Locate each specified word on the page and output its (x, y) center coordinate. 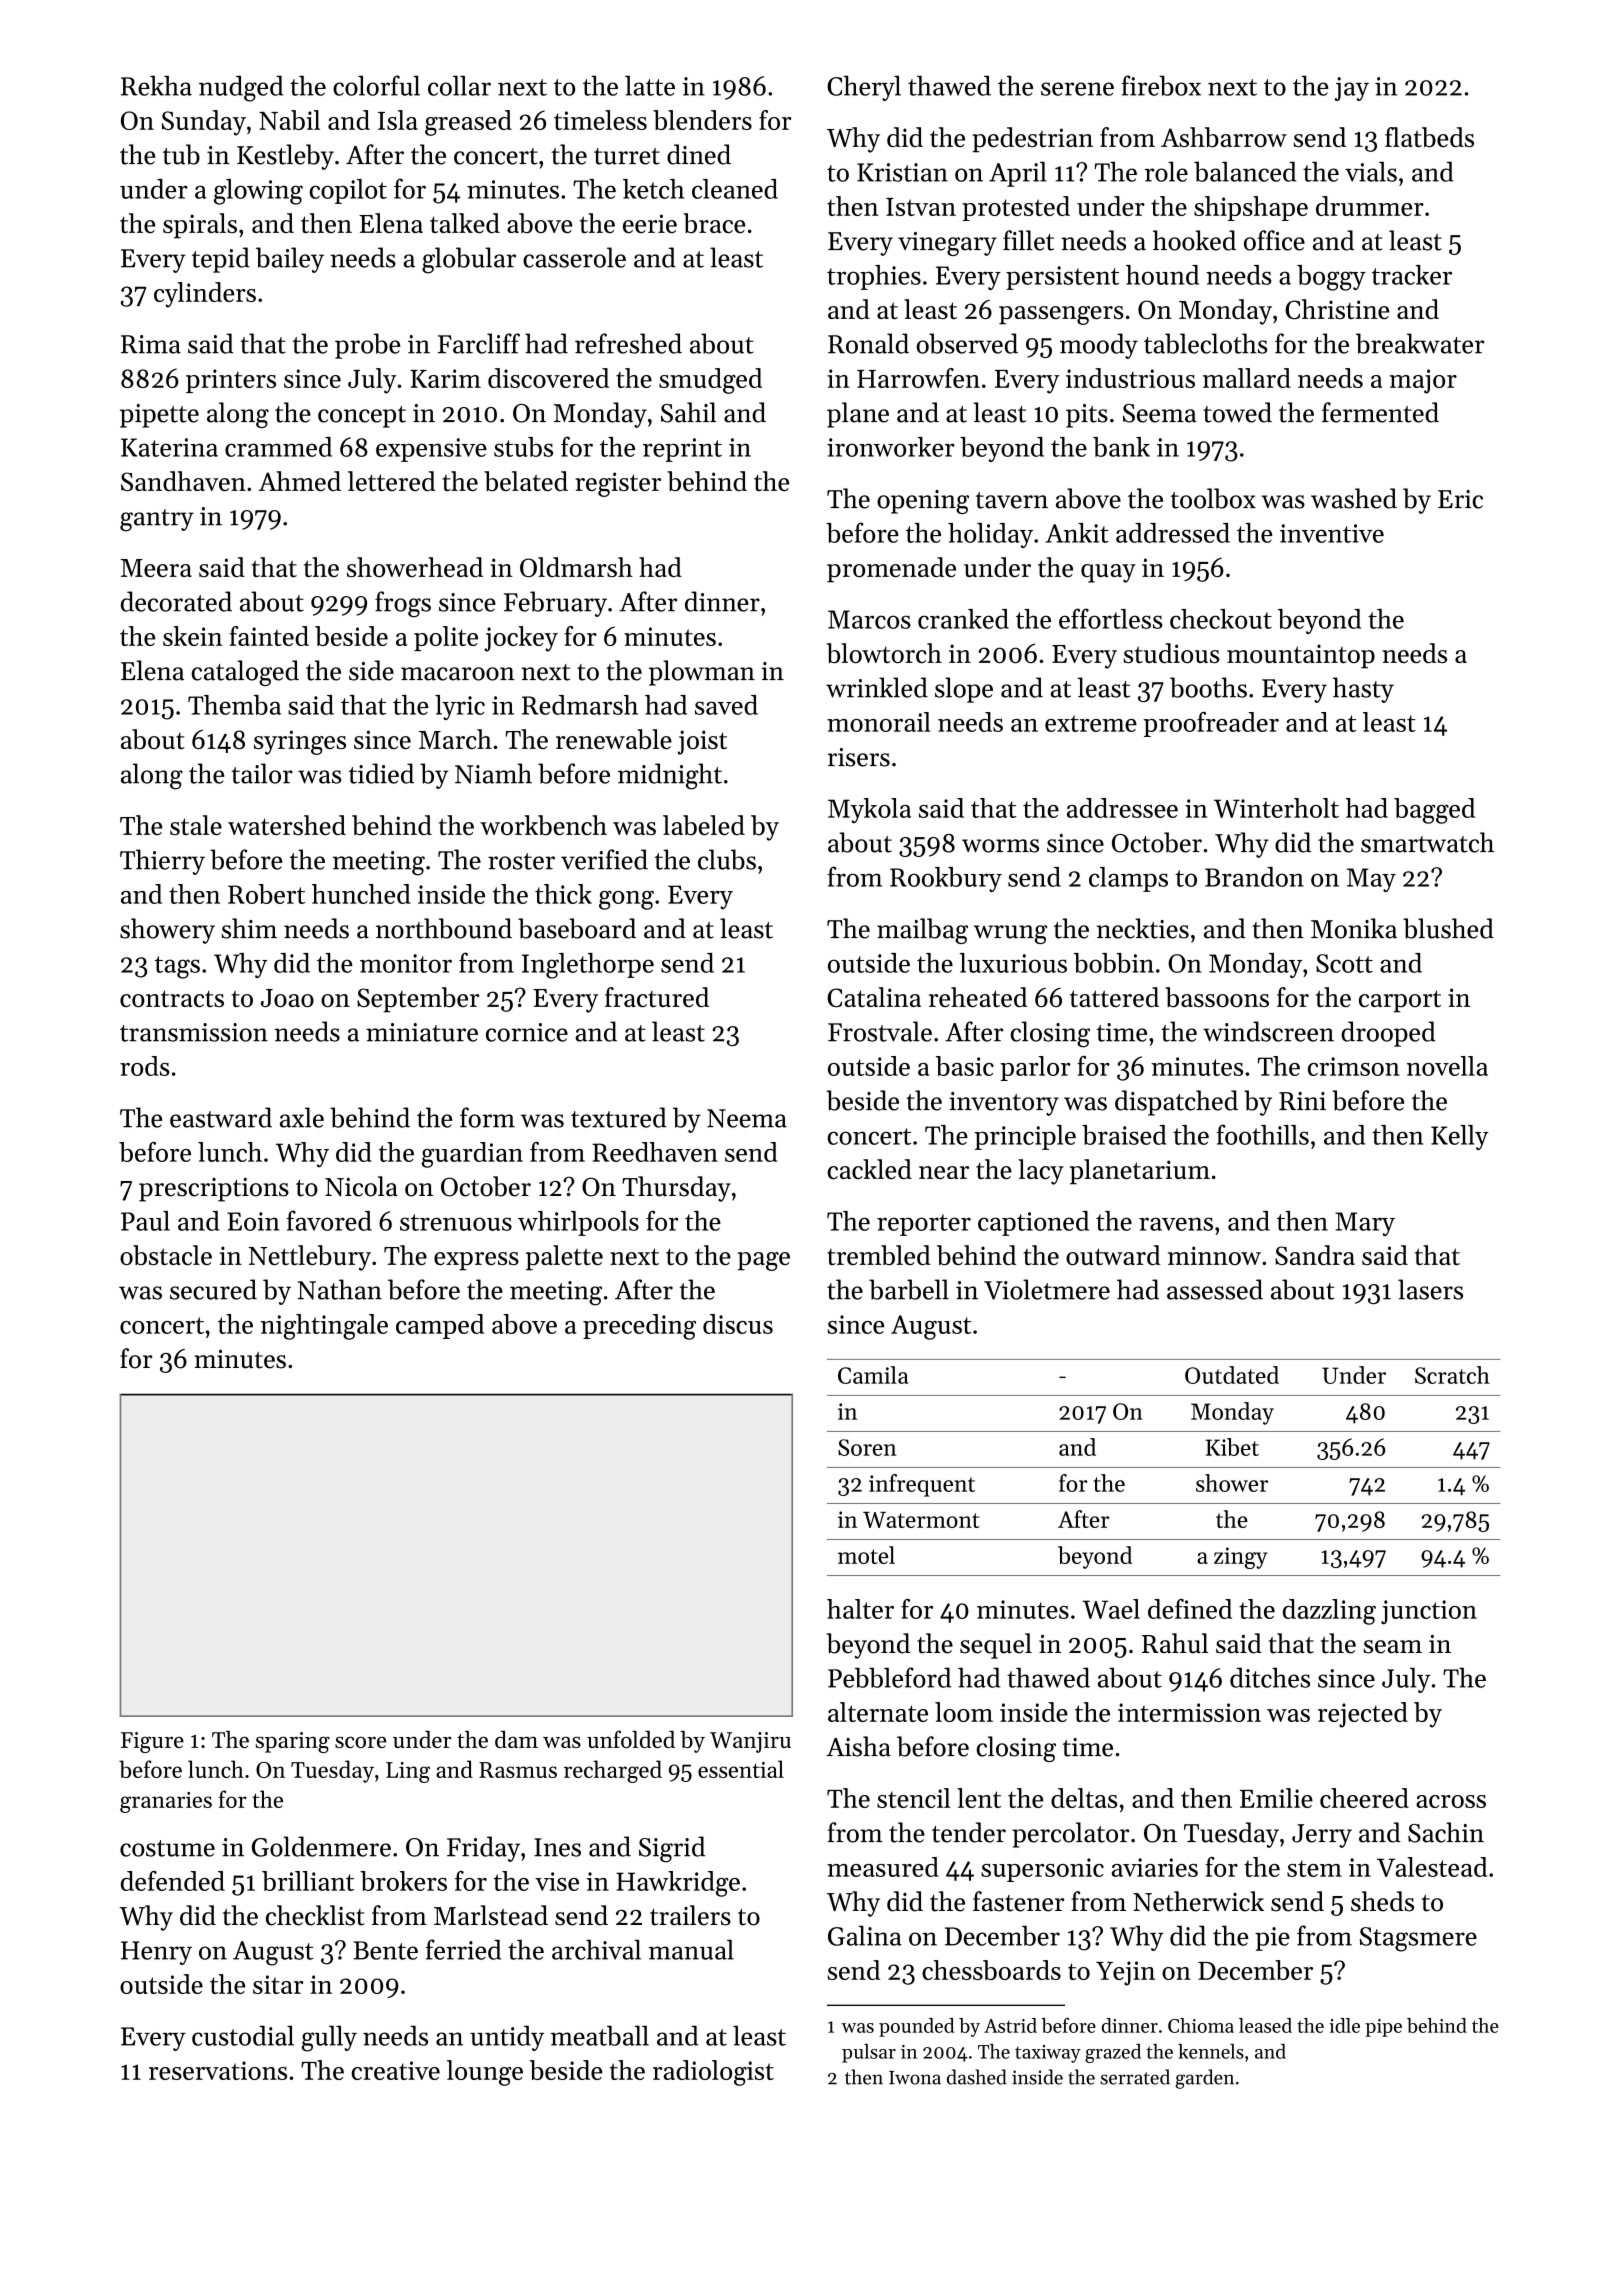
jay (1352, 89)
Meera (156, 568)
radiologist (713, 2073)
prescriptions (214, 1189)
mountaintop (1301, 656)
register (618, 484)
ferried (463, 1949)
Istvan (921, 207)
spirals (200, 226)
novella (1447, 1066)
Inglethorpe (588, 966)
